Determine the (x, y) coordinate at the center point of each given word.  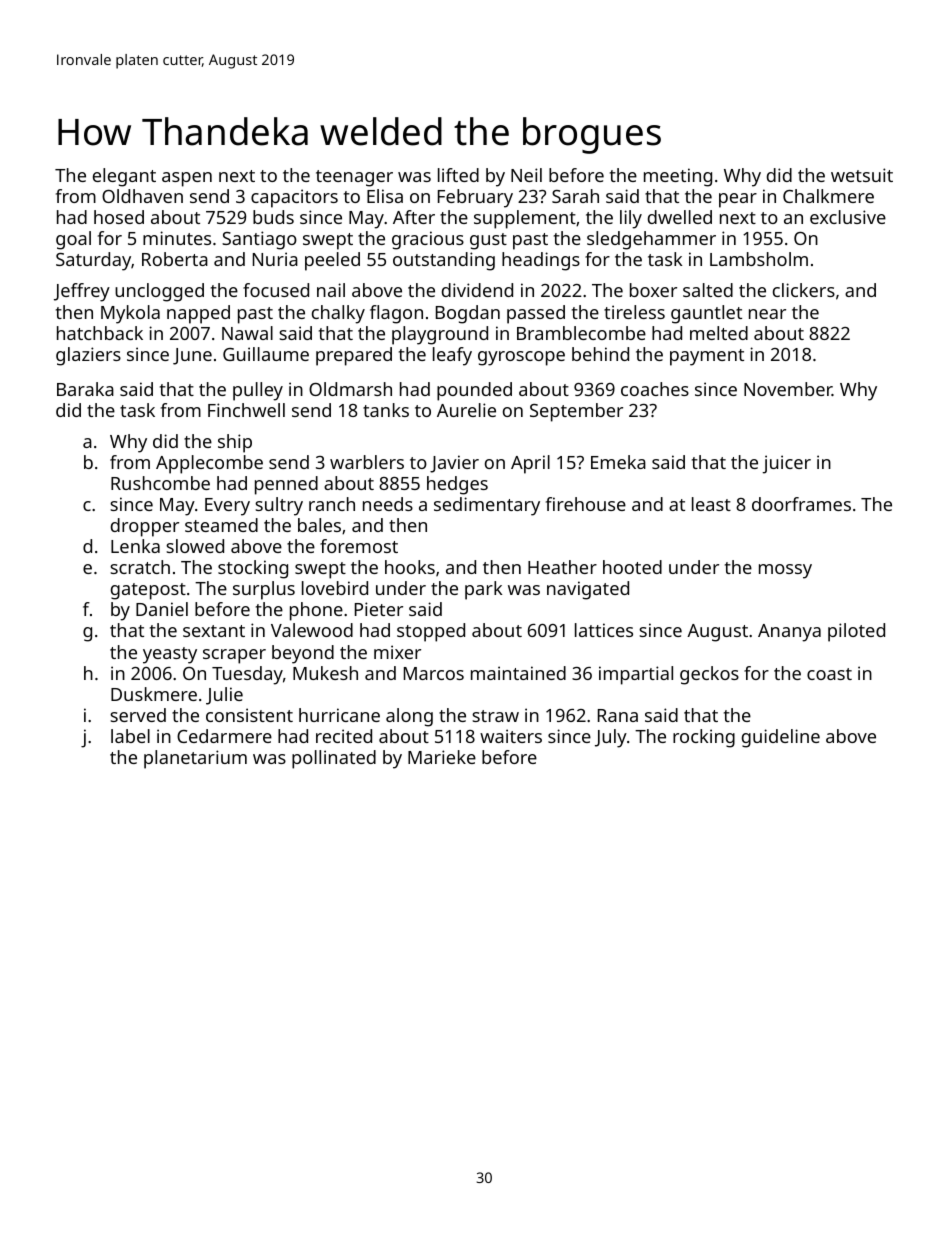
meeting (678, 177)
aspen (187, 179)
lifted (458, 175)
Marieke (442, 757)
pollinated (334, 759)
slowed (195, 546)
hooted (632, 567)
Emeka (618, 462)
